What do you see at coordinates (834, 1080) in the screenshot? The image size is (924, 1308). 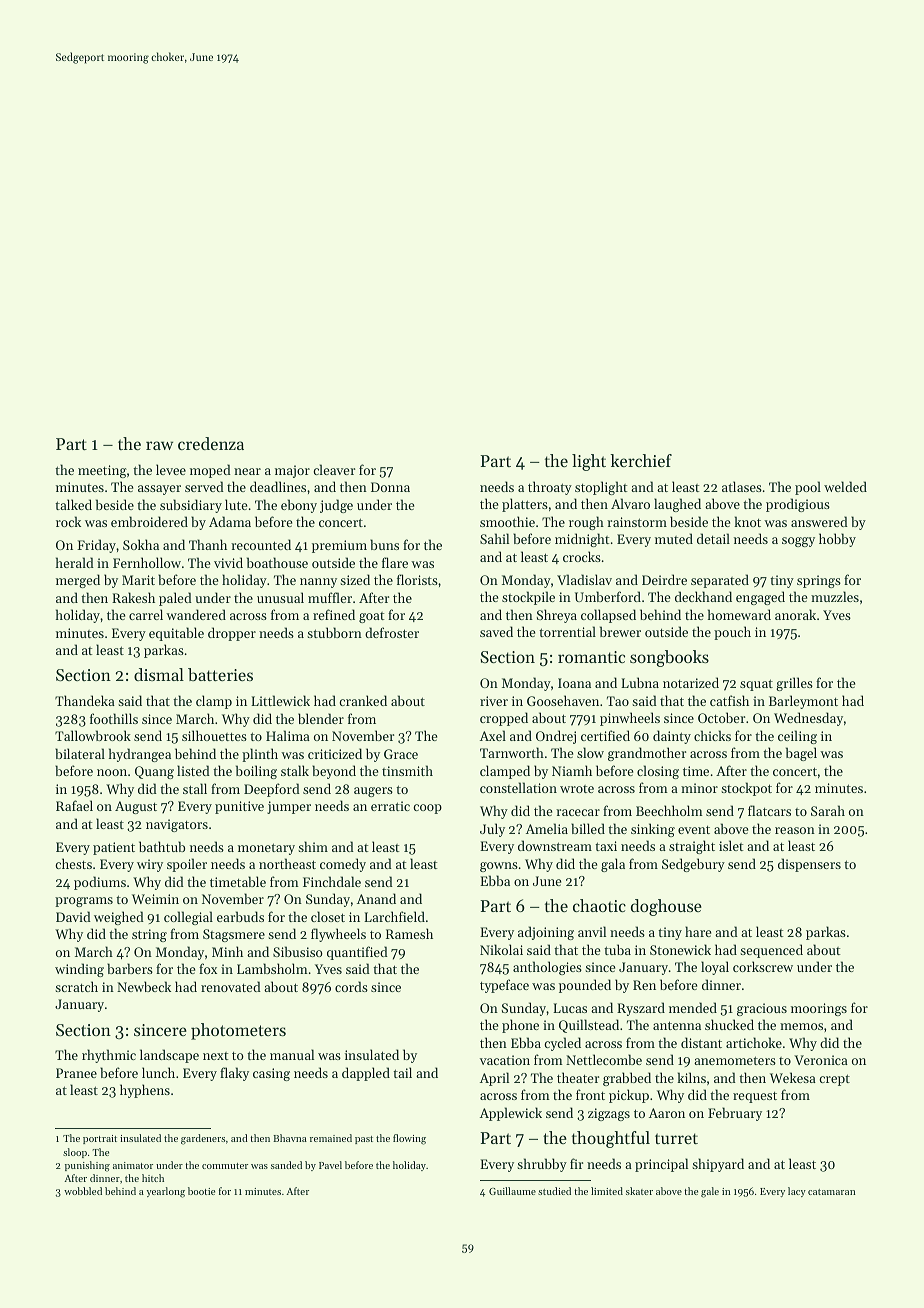 I see `crept` at bounding box center [834, 1080].
